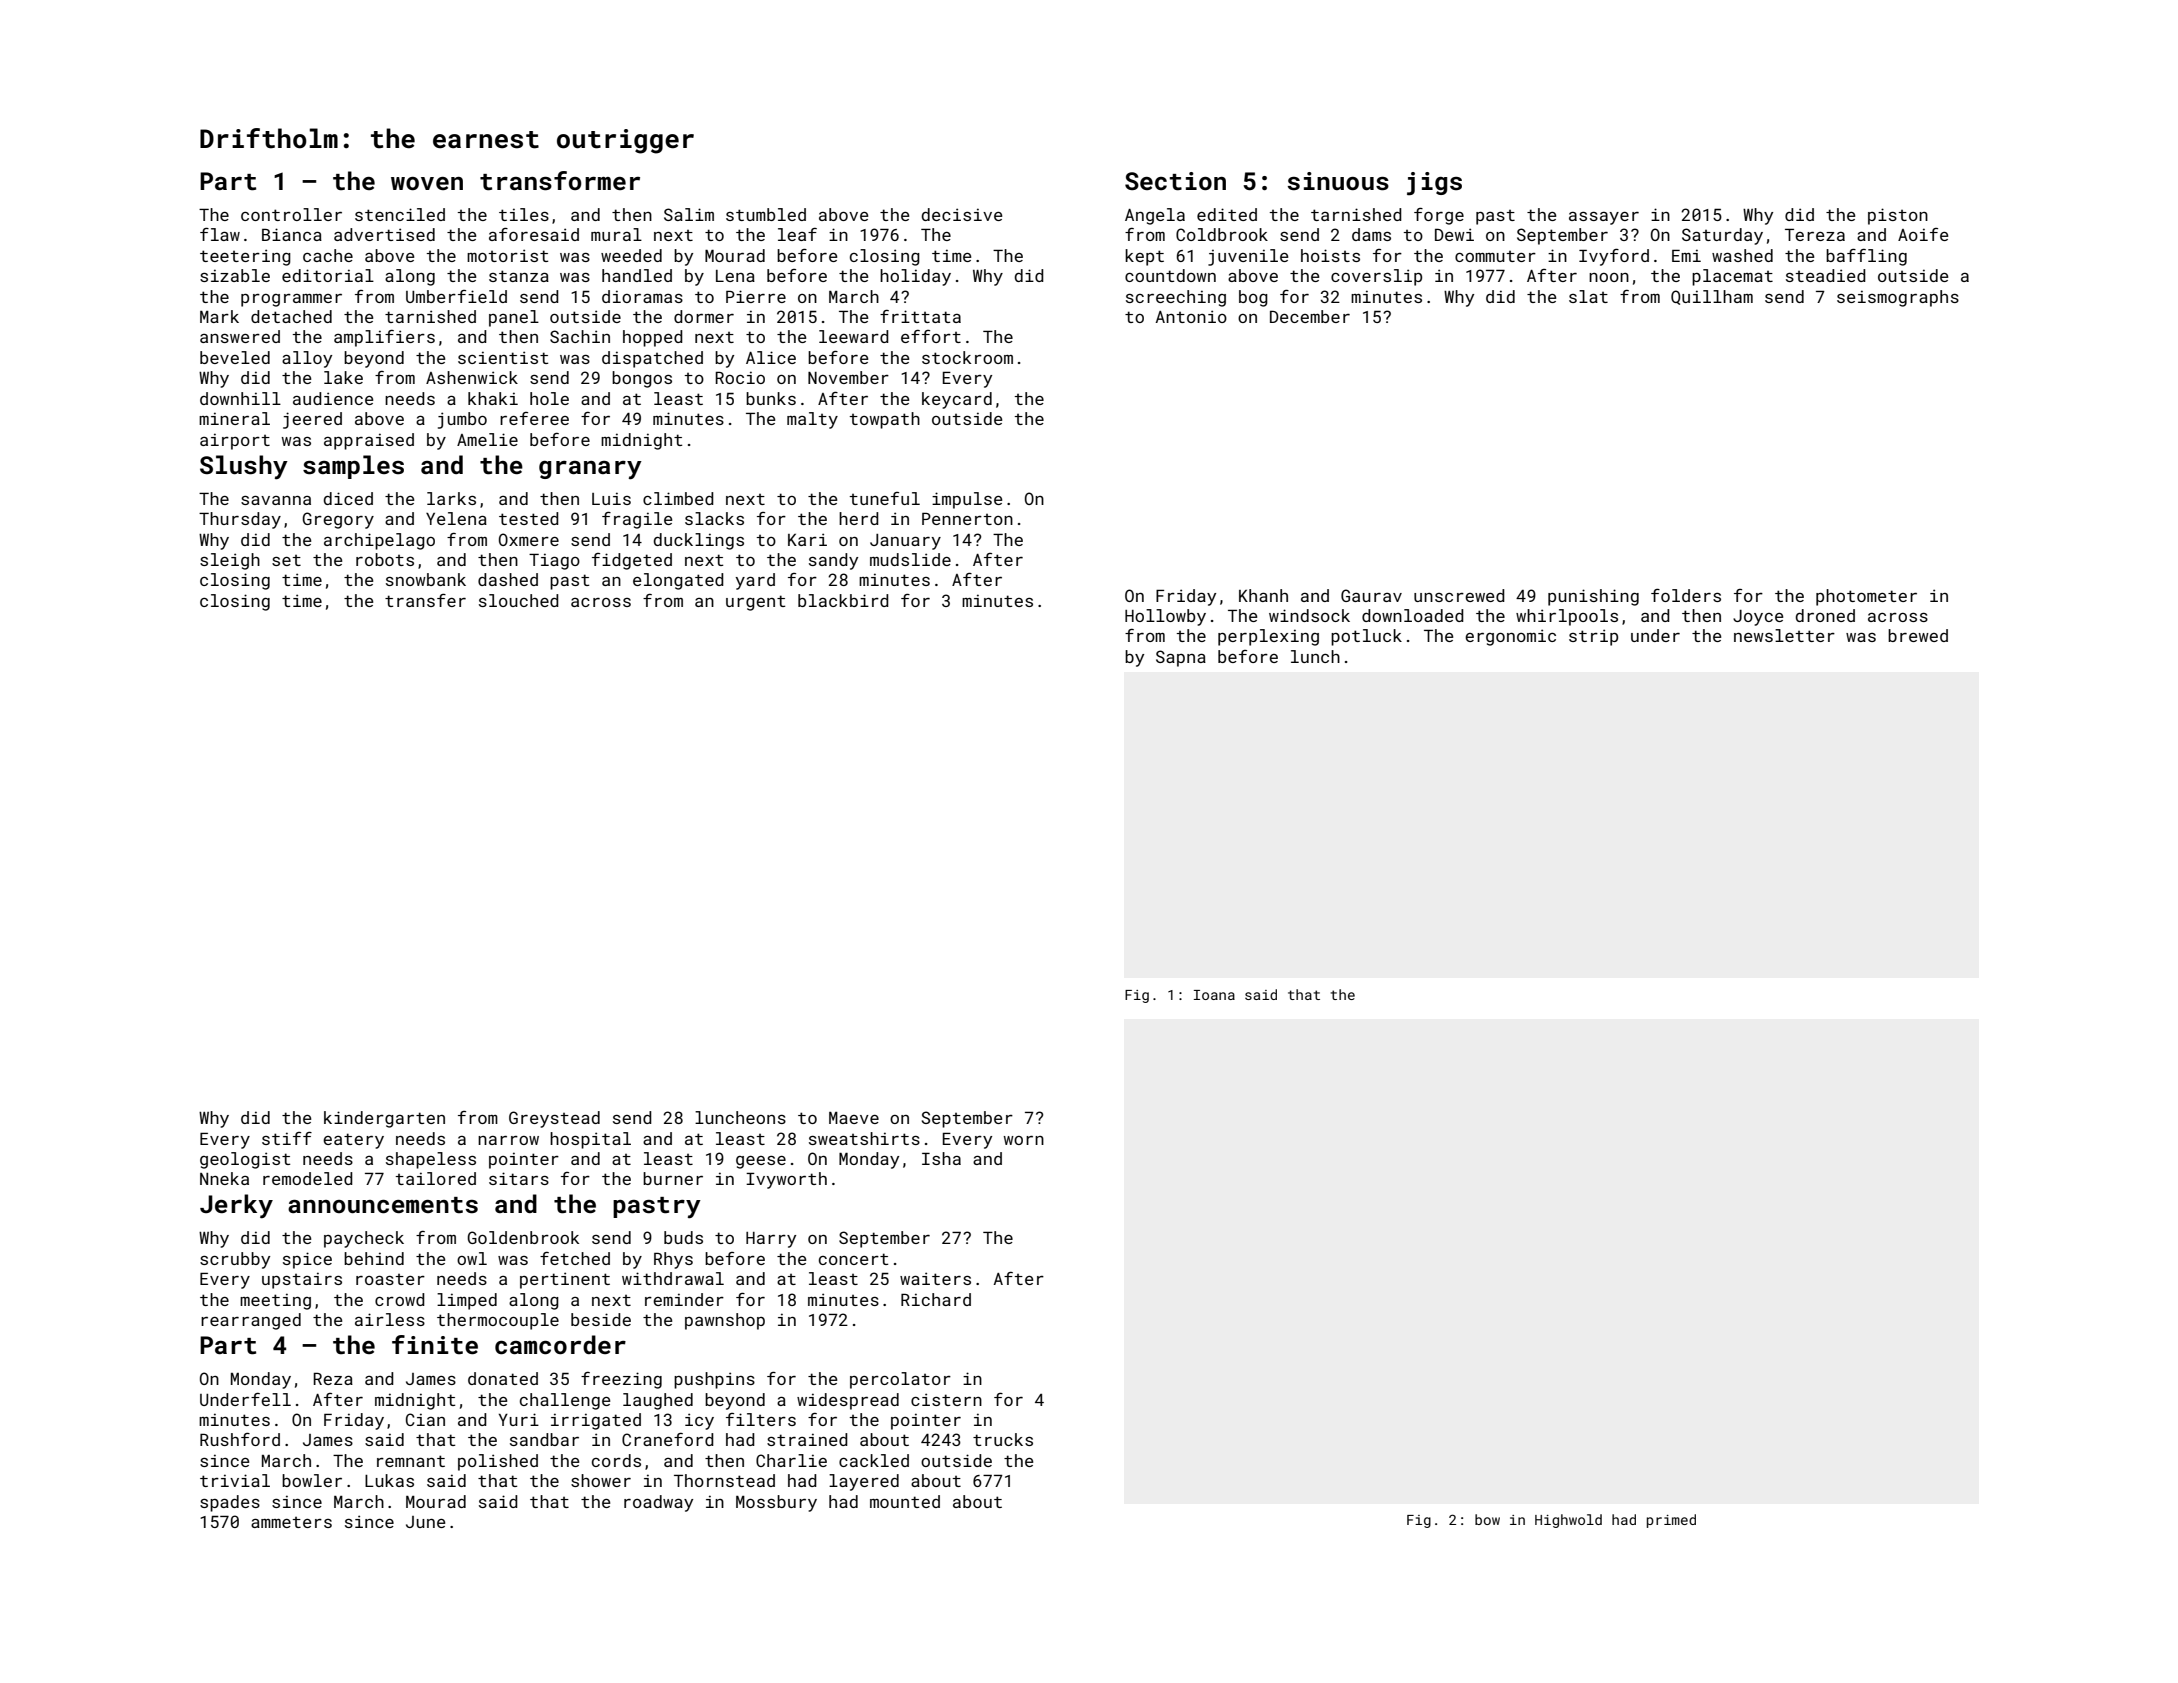 This page has width=2178, height=1683. What do you see at coordinates (853, 1259) in the page?
I see `concert` at bounding box center [853, 1259].
